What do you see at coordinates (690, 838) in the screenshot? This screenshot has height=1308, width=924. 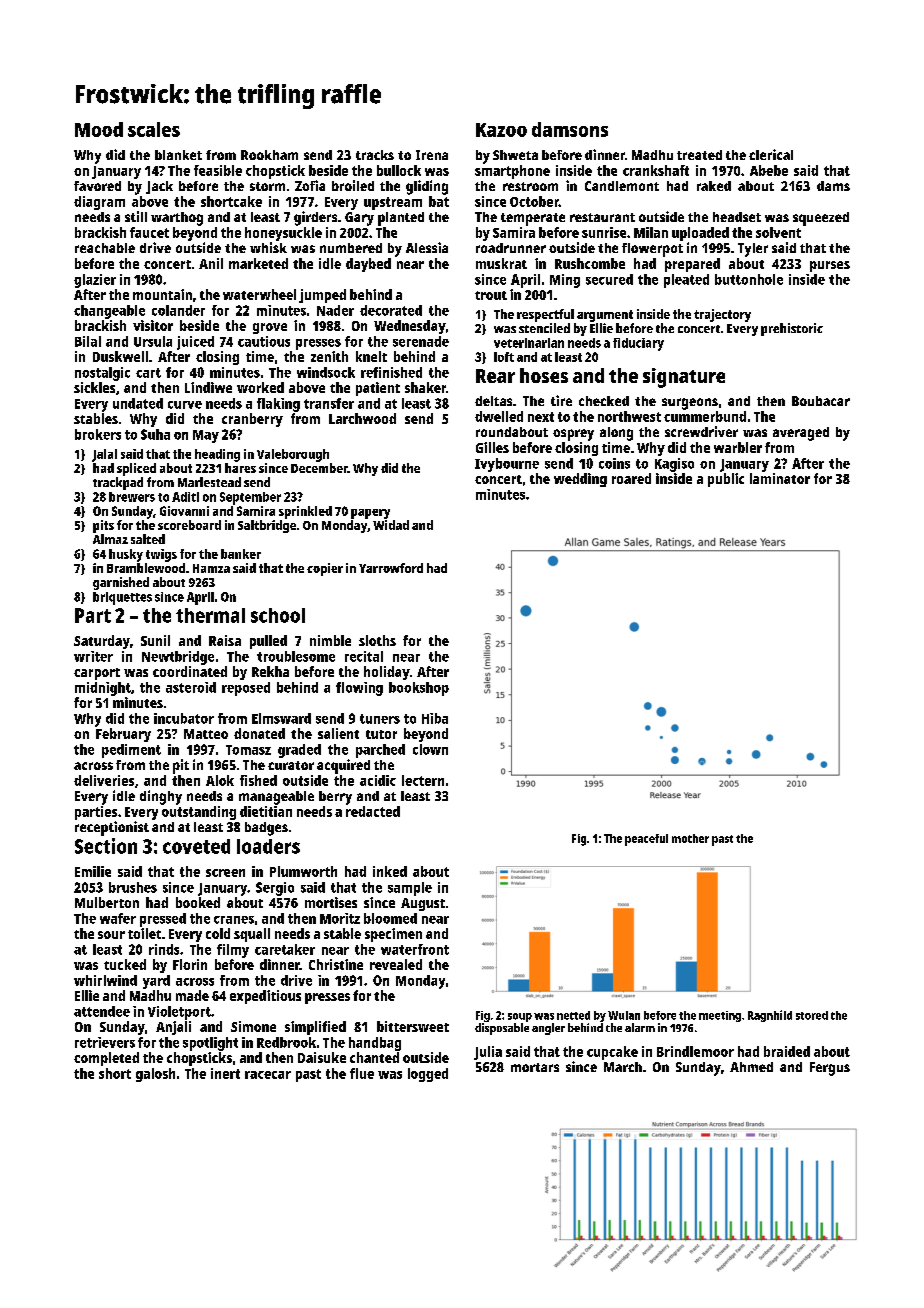 I see `mother` at bounding box center [690, 838].
